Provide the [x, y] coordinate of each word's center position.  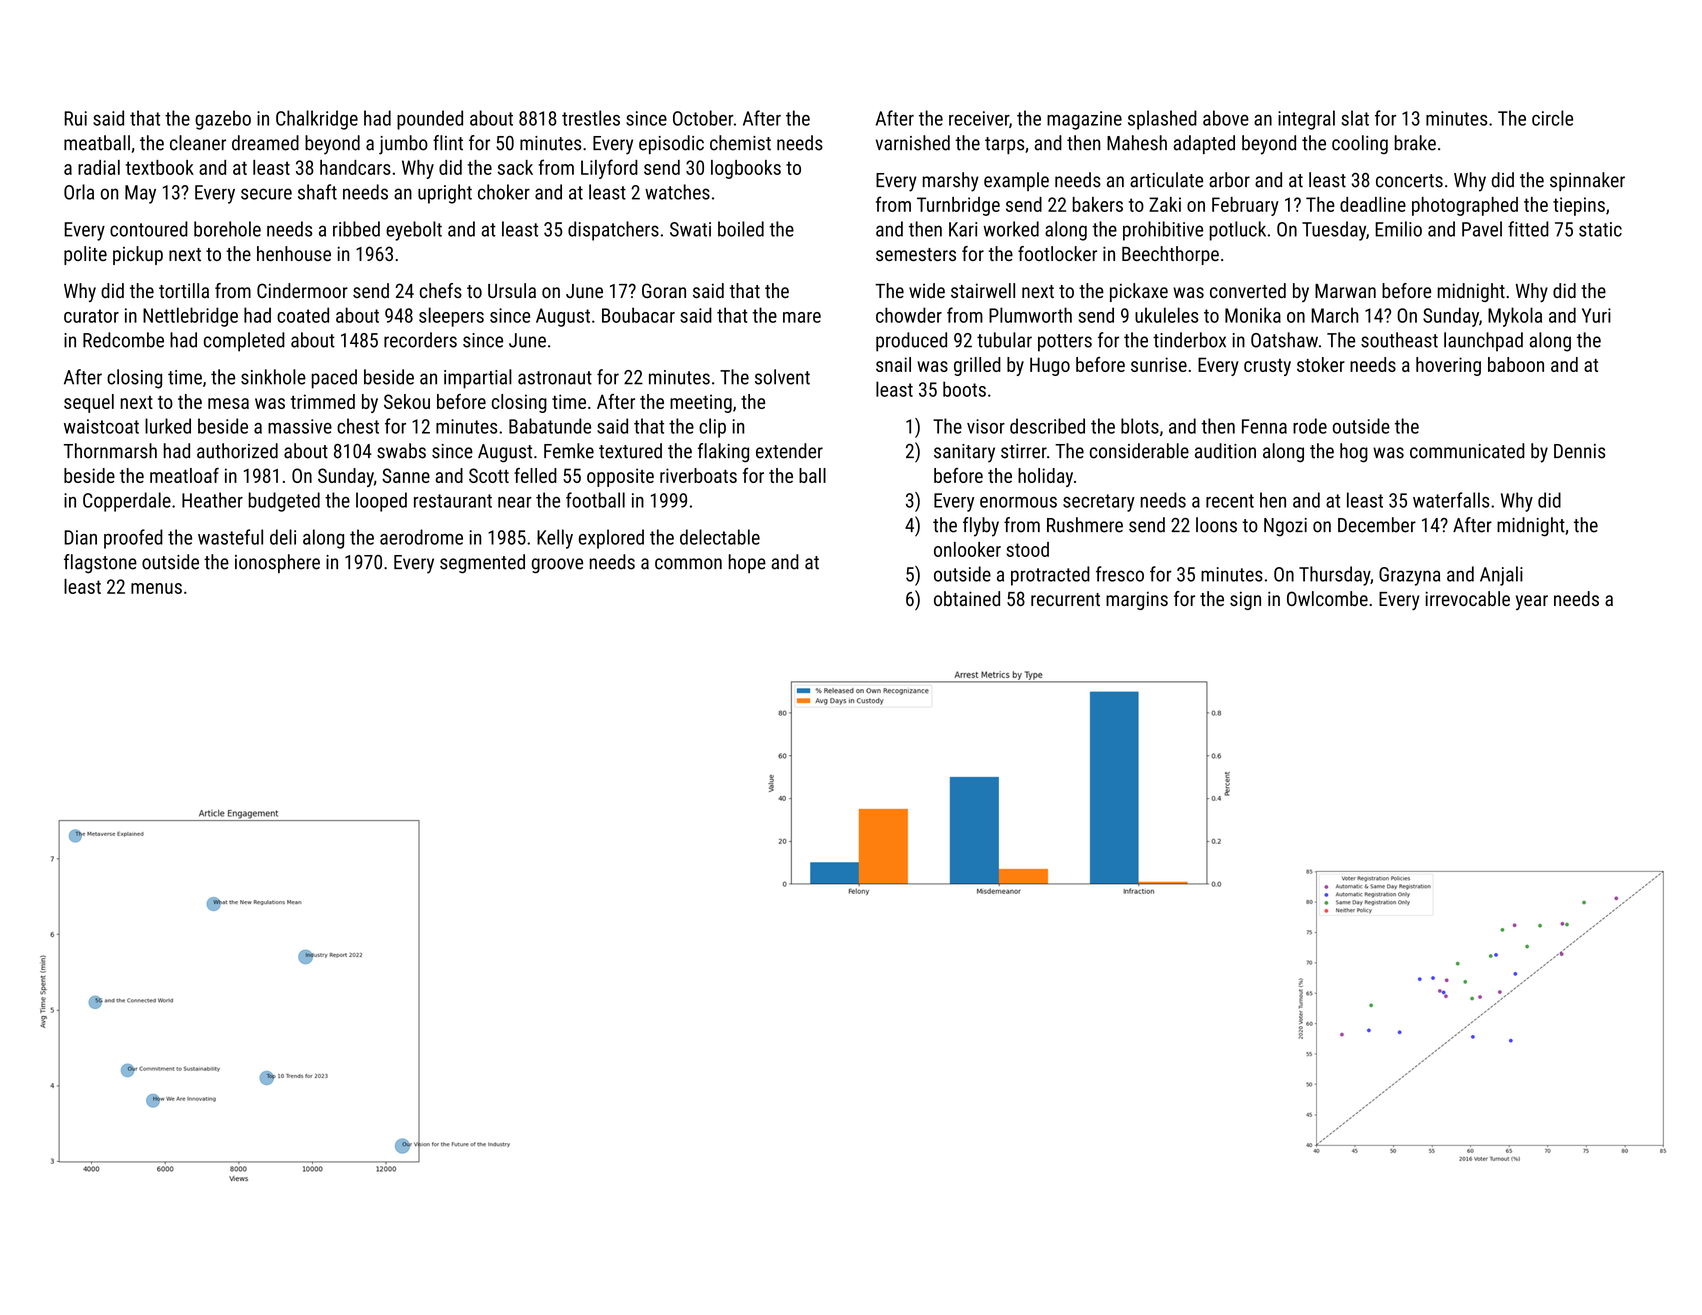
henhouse [294, 253]
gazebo [223, 120]
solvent [782, 377]
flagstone [100, 564]
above [1226, 118]
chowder [909, 315]
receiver [979, 118]
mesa [228, 403]
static [1600, 229]
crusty [1267, 367]
